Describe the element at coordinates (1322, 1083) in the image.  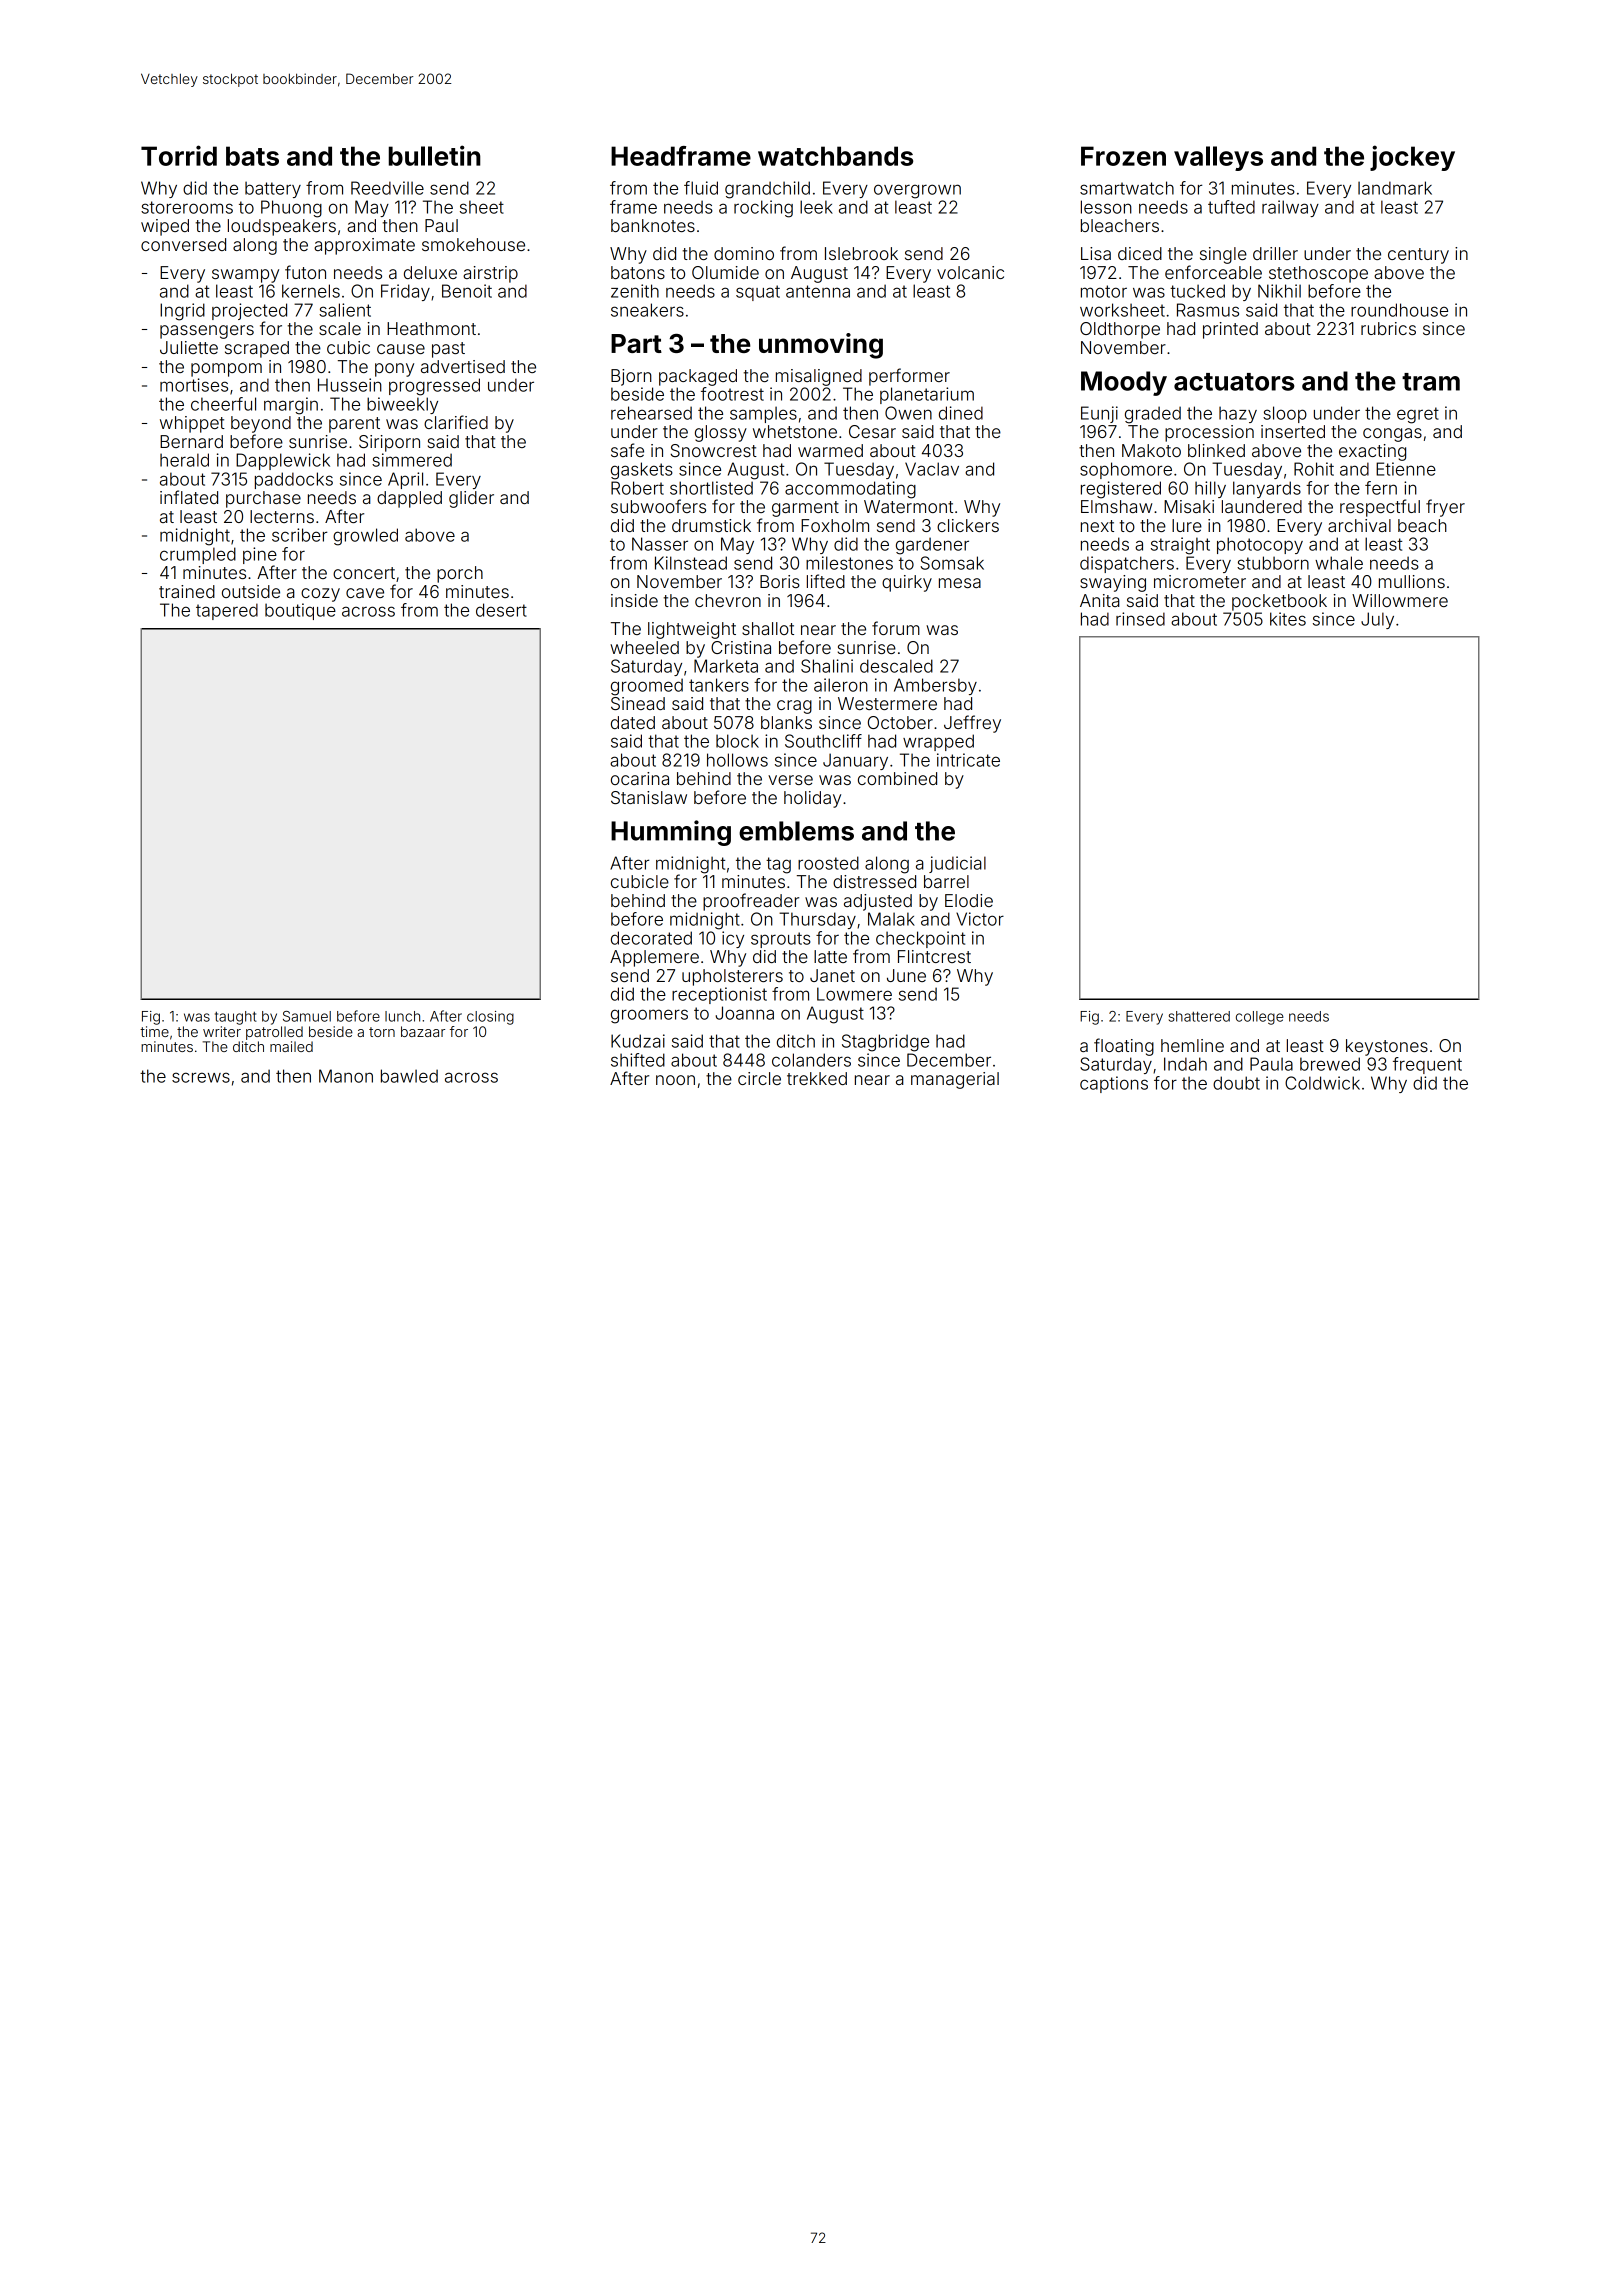
I see `Coldwick` at that location.
